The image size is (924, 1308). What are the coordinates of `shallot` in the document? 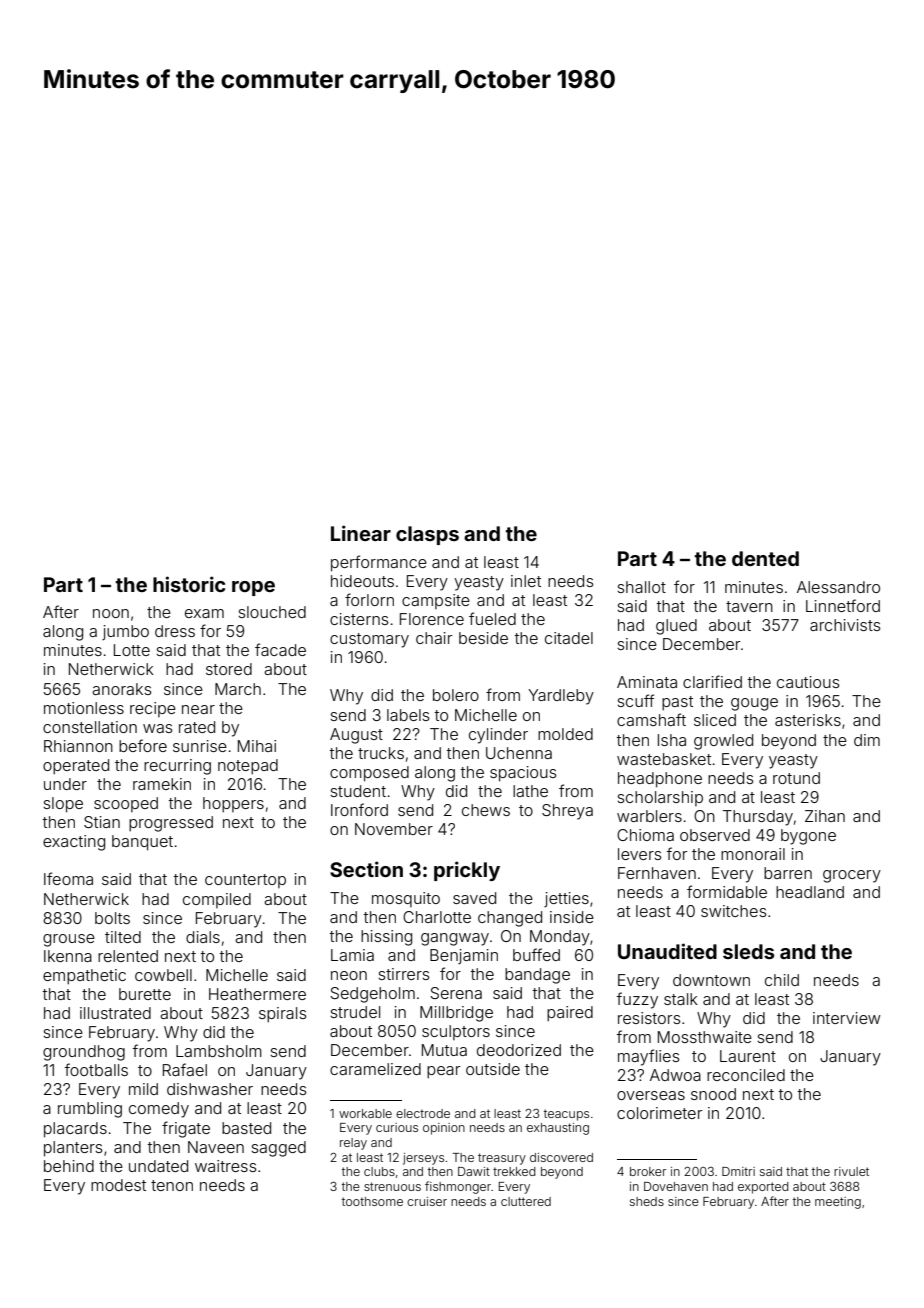 It's located at (641, 587).
